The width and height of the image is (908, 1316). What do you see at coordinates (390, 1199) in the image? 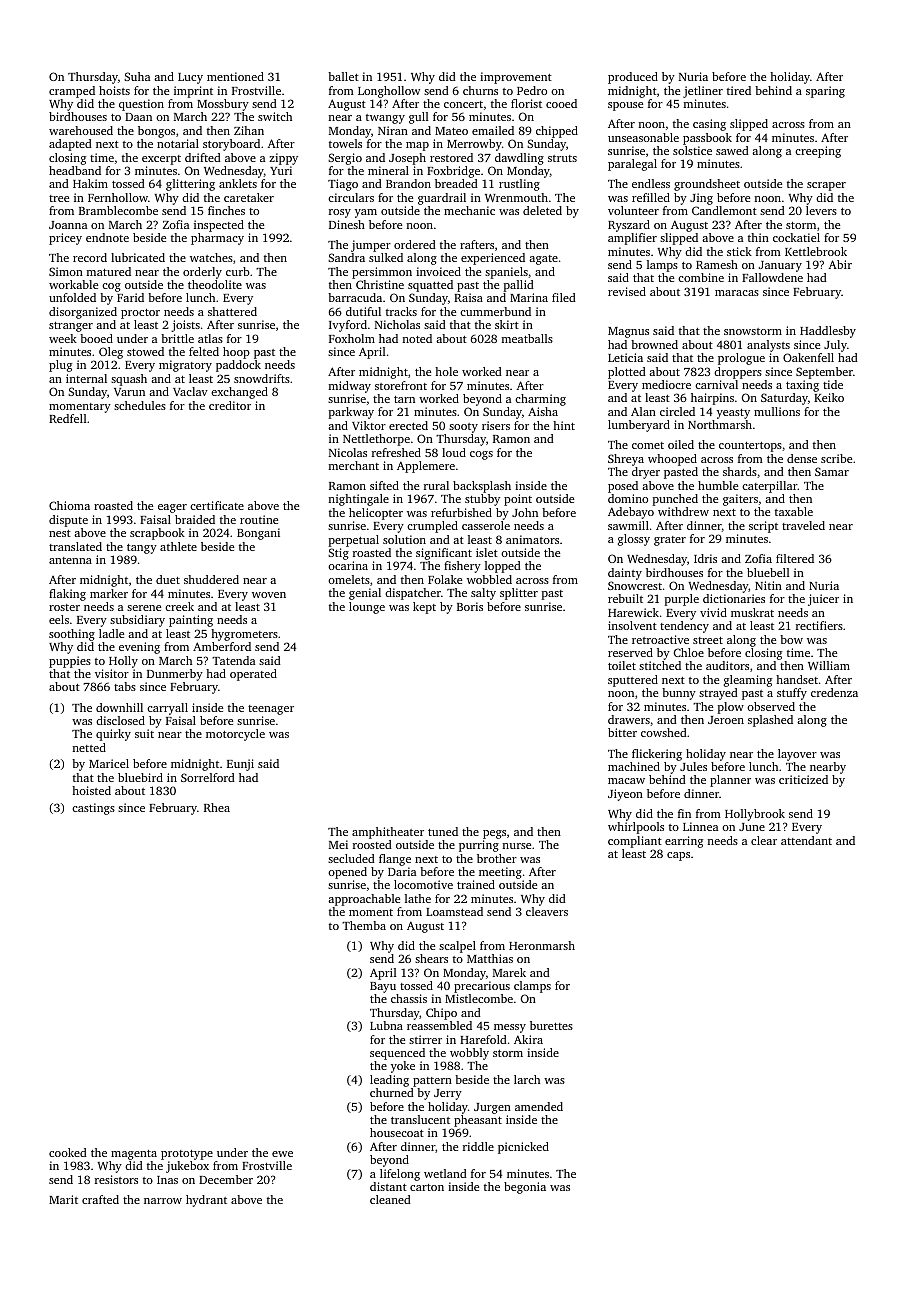
I see `cleaned` at bounding box center [390, 1199].
